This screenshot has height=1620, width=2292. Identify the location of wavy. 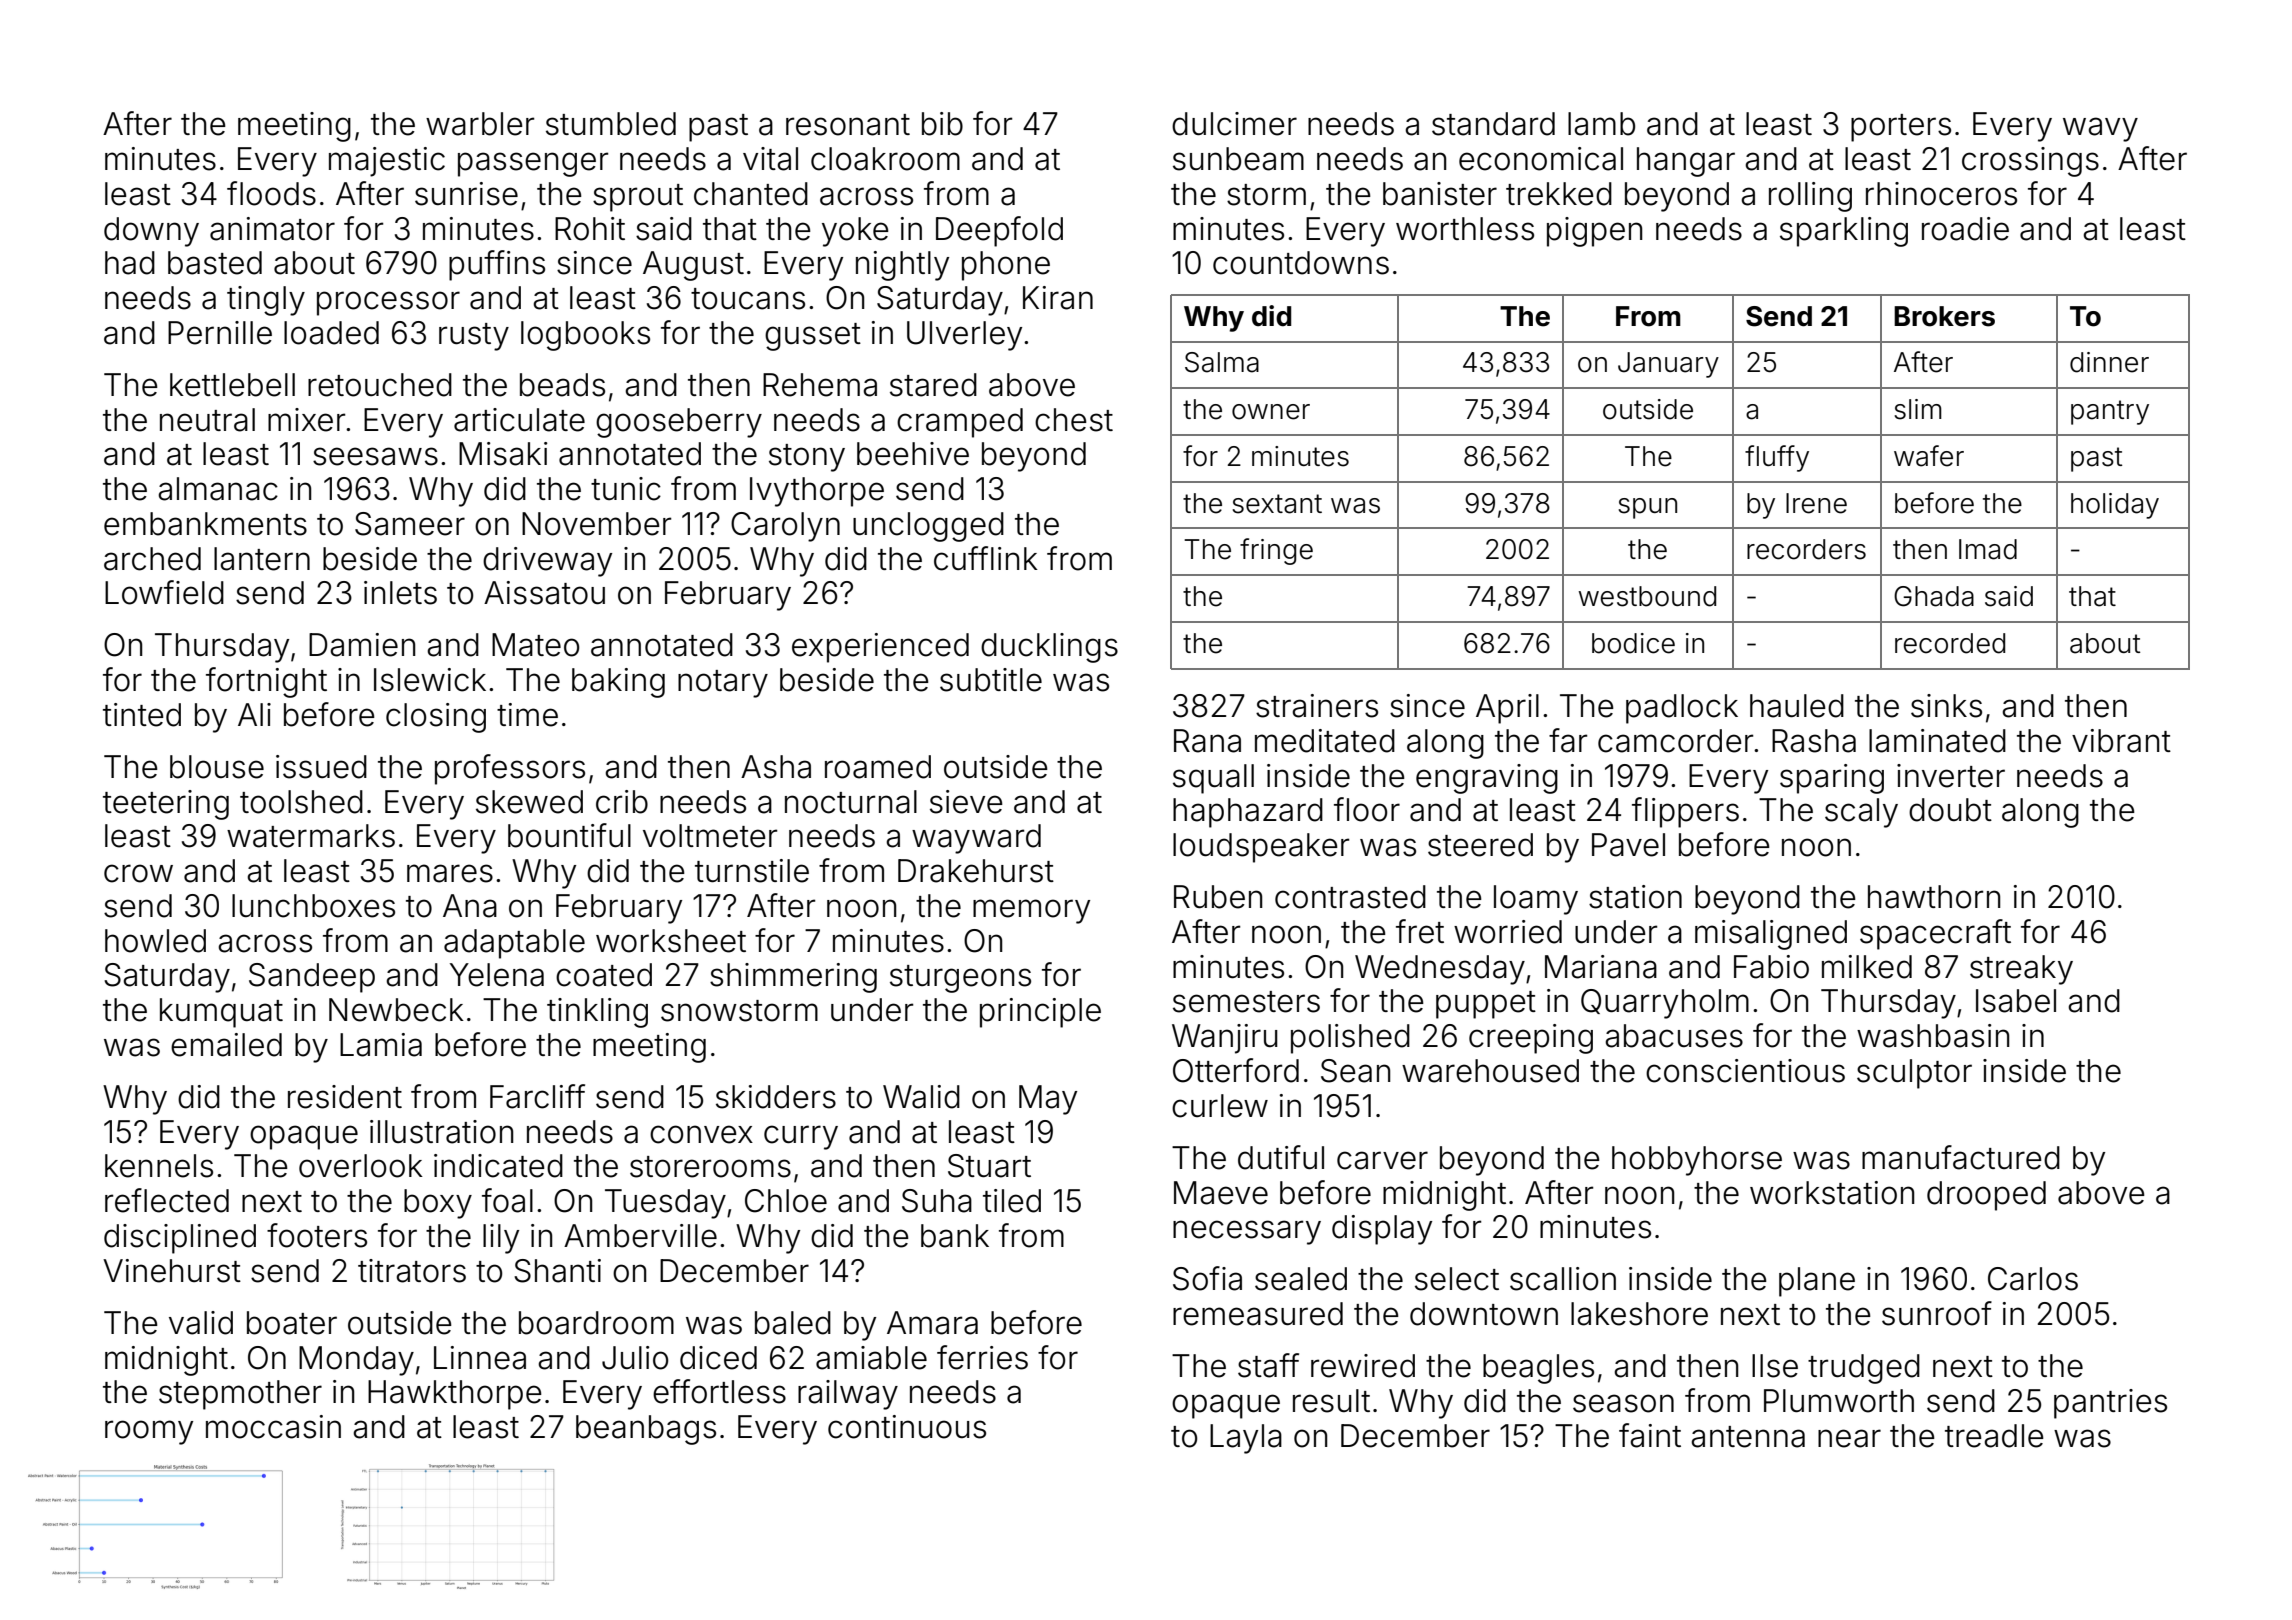
(2100, 129).
